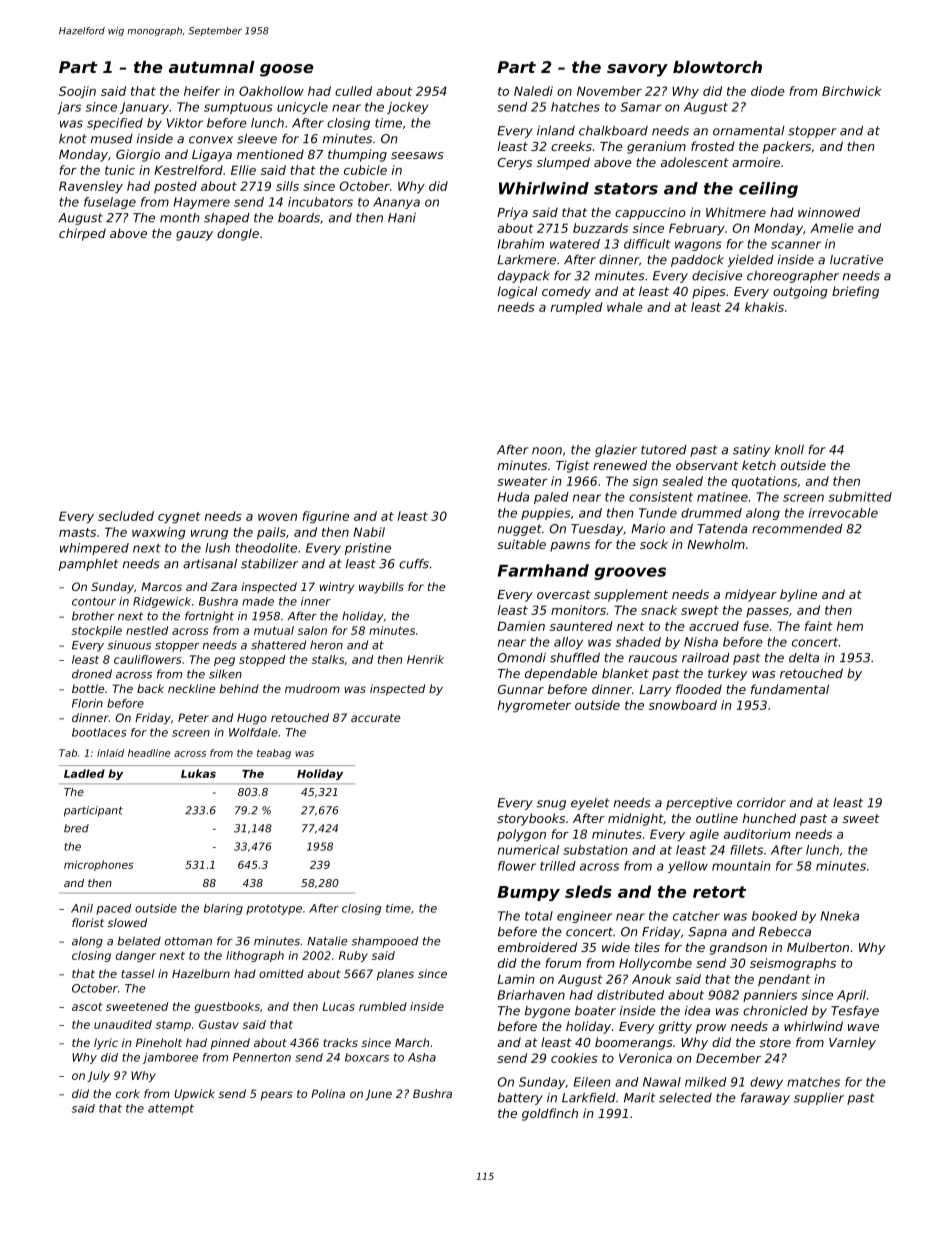  Describe the element at coordinates (98, 1076) in the image. I see `July` at that location.
